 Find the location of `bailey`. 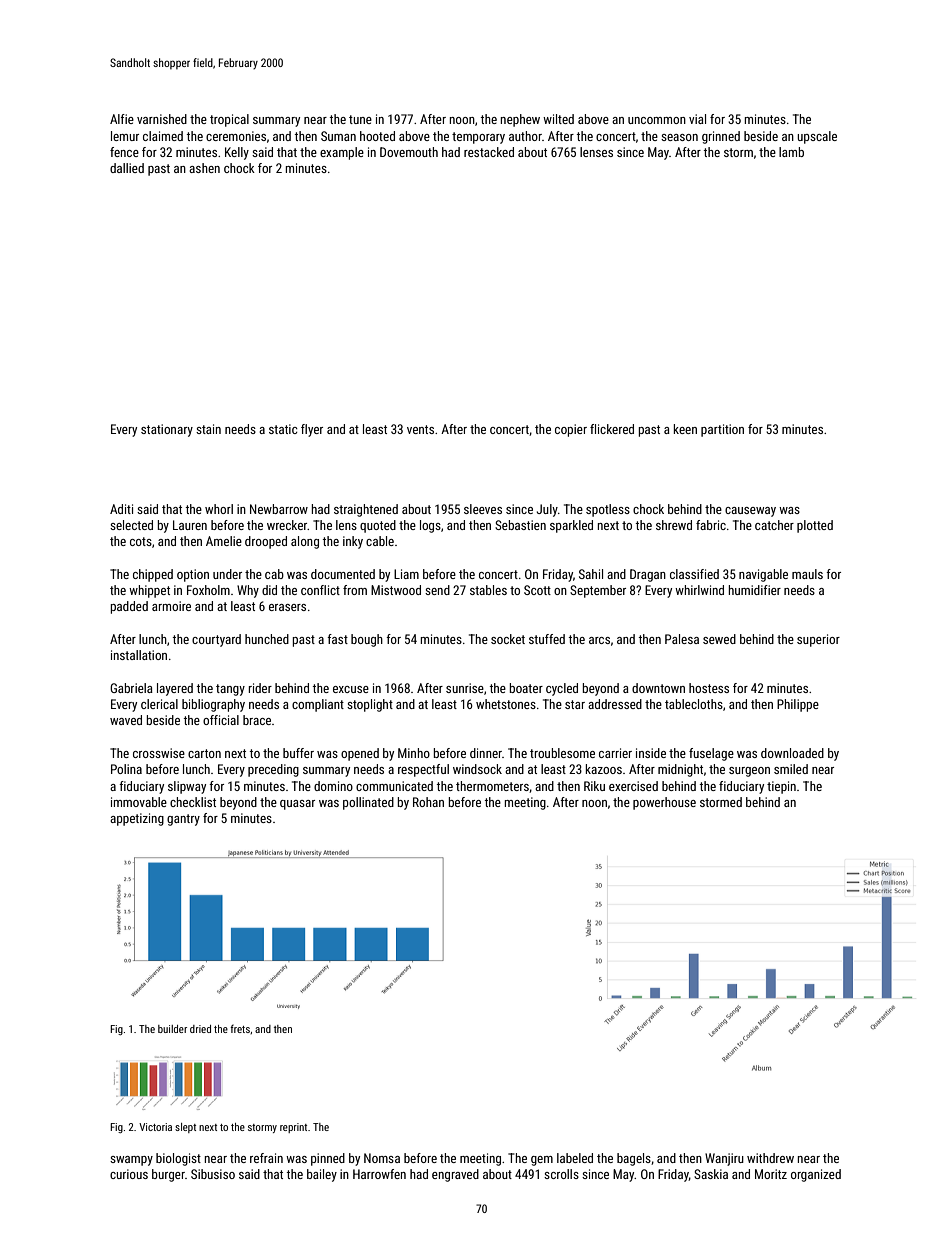

bailey is located at coordinates (322, 1175).
